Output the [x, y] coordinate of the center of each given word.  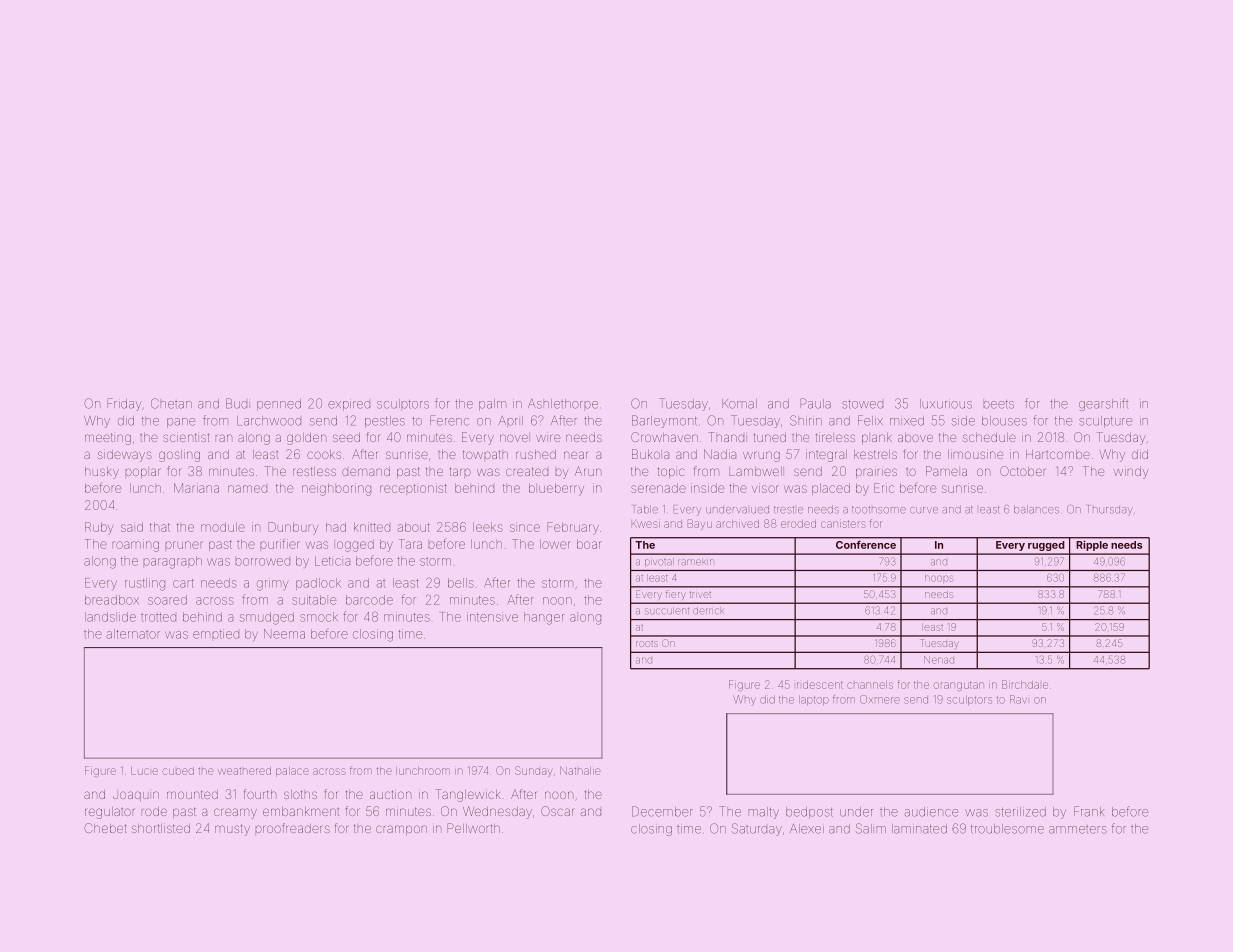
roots [646, 644]
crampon [401, 830]
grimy [272, 584]
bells [461, 583]
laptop [814, 700]
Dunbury [293, 528]
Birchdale [1025, 684]
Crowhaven [664, 437]
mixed [907, 421]
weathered [244, 771]
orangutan [959, 685]
